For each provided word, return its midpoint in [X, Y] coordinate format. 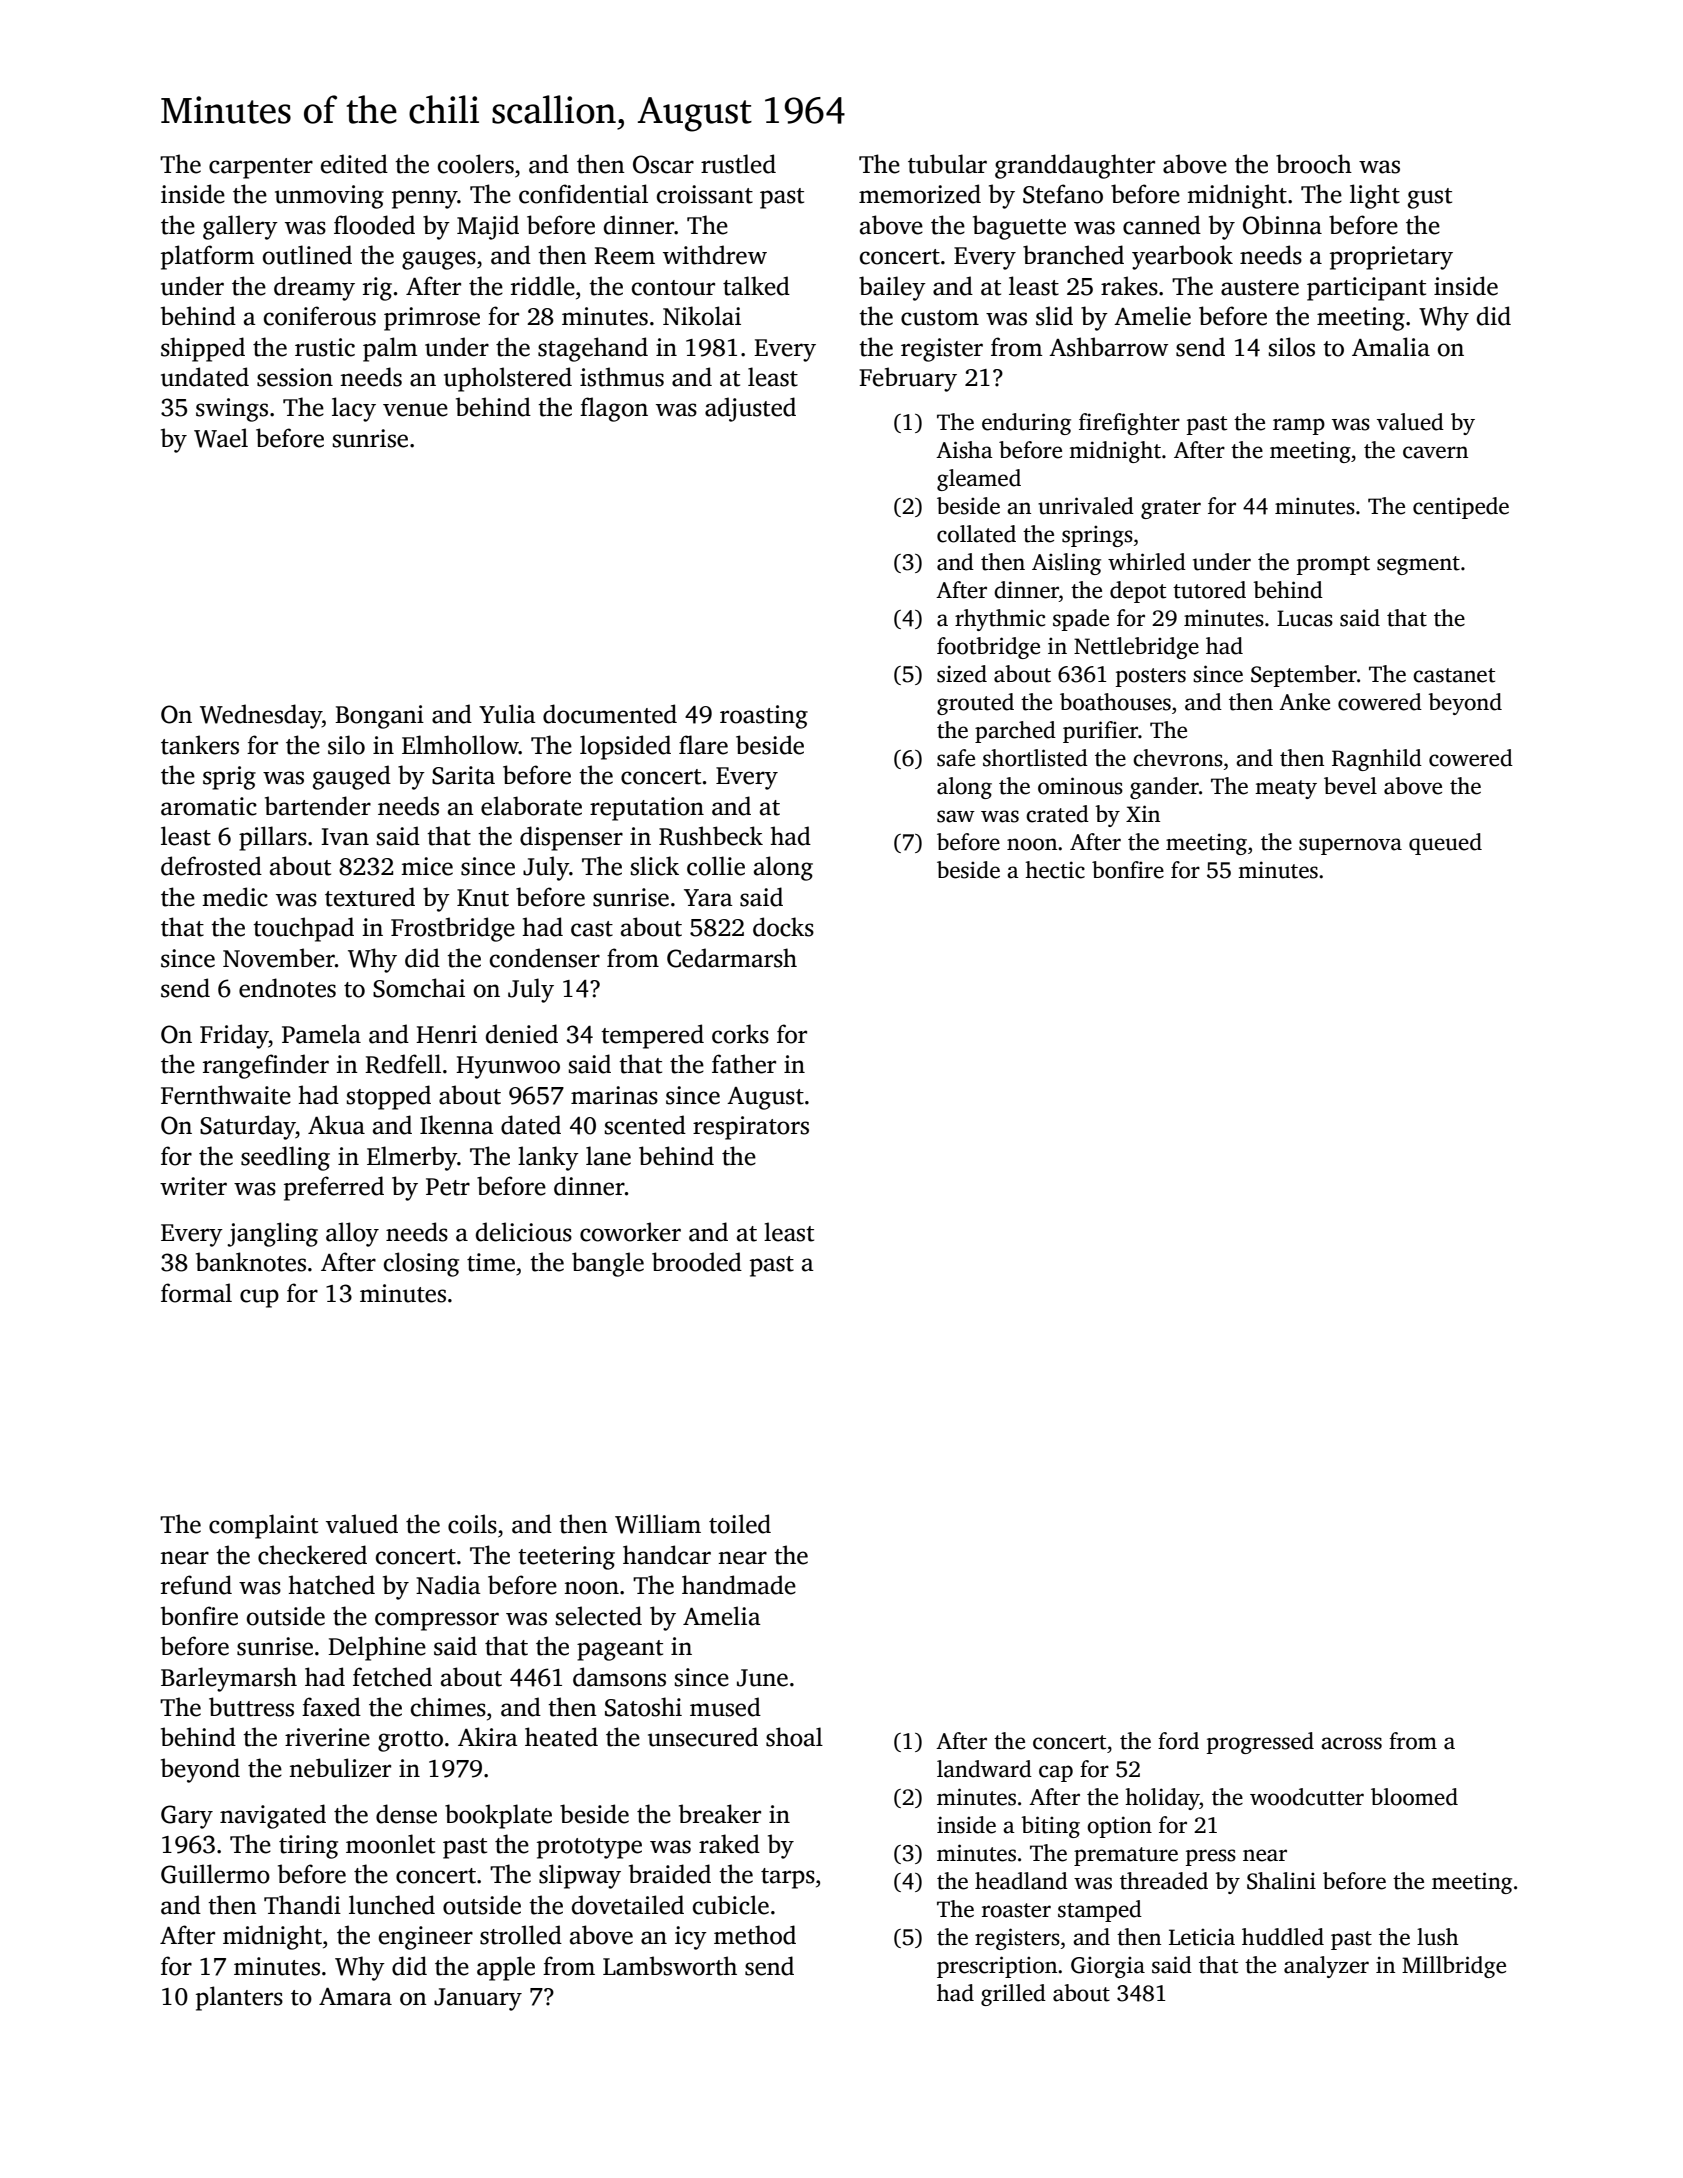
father [744, 1064]
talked [756, 286]
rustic [325, 347]
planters [239, 1998]
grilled [1013, 1995]
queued [1445, 844]
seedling [285, 1158]
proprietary [1391, 258]
